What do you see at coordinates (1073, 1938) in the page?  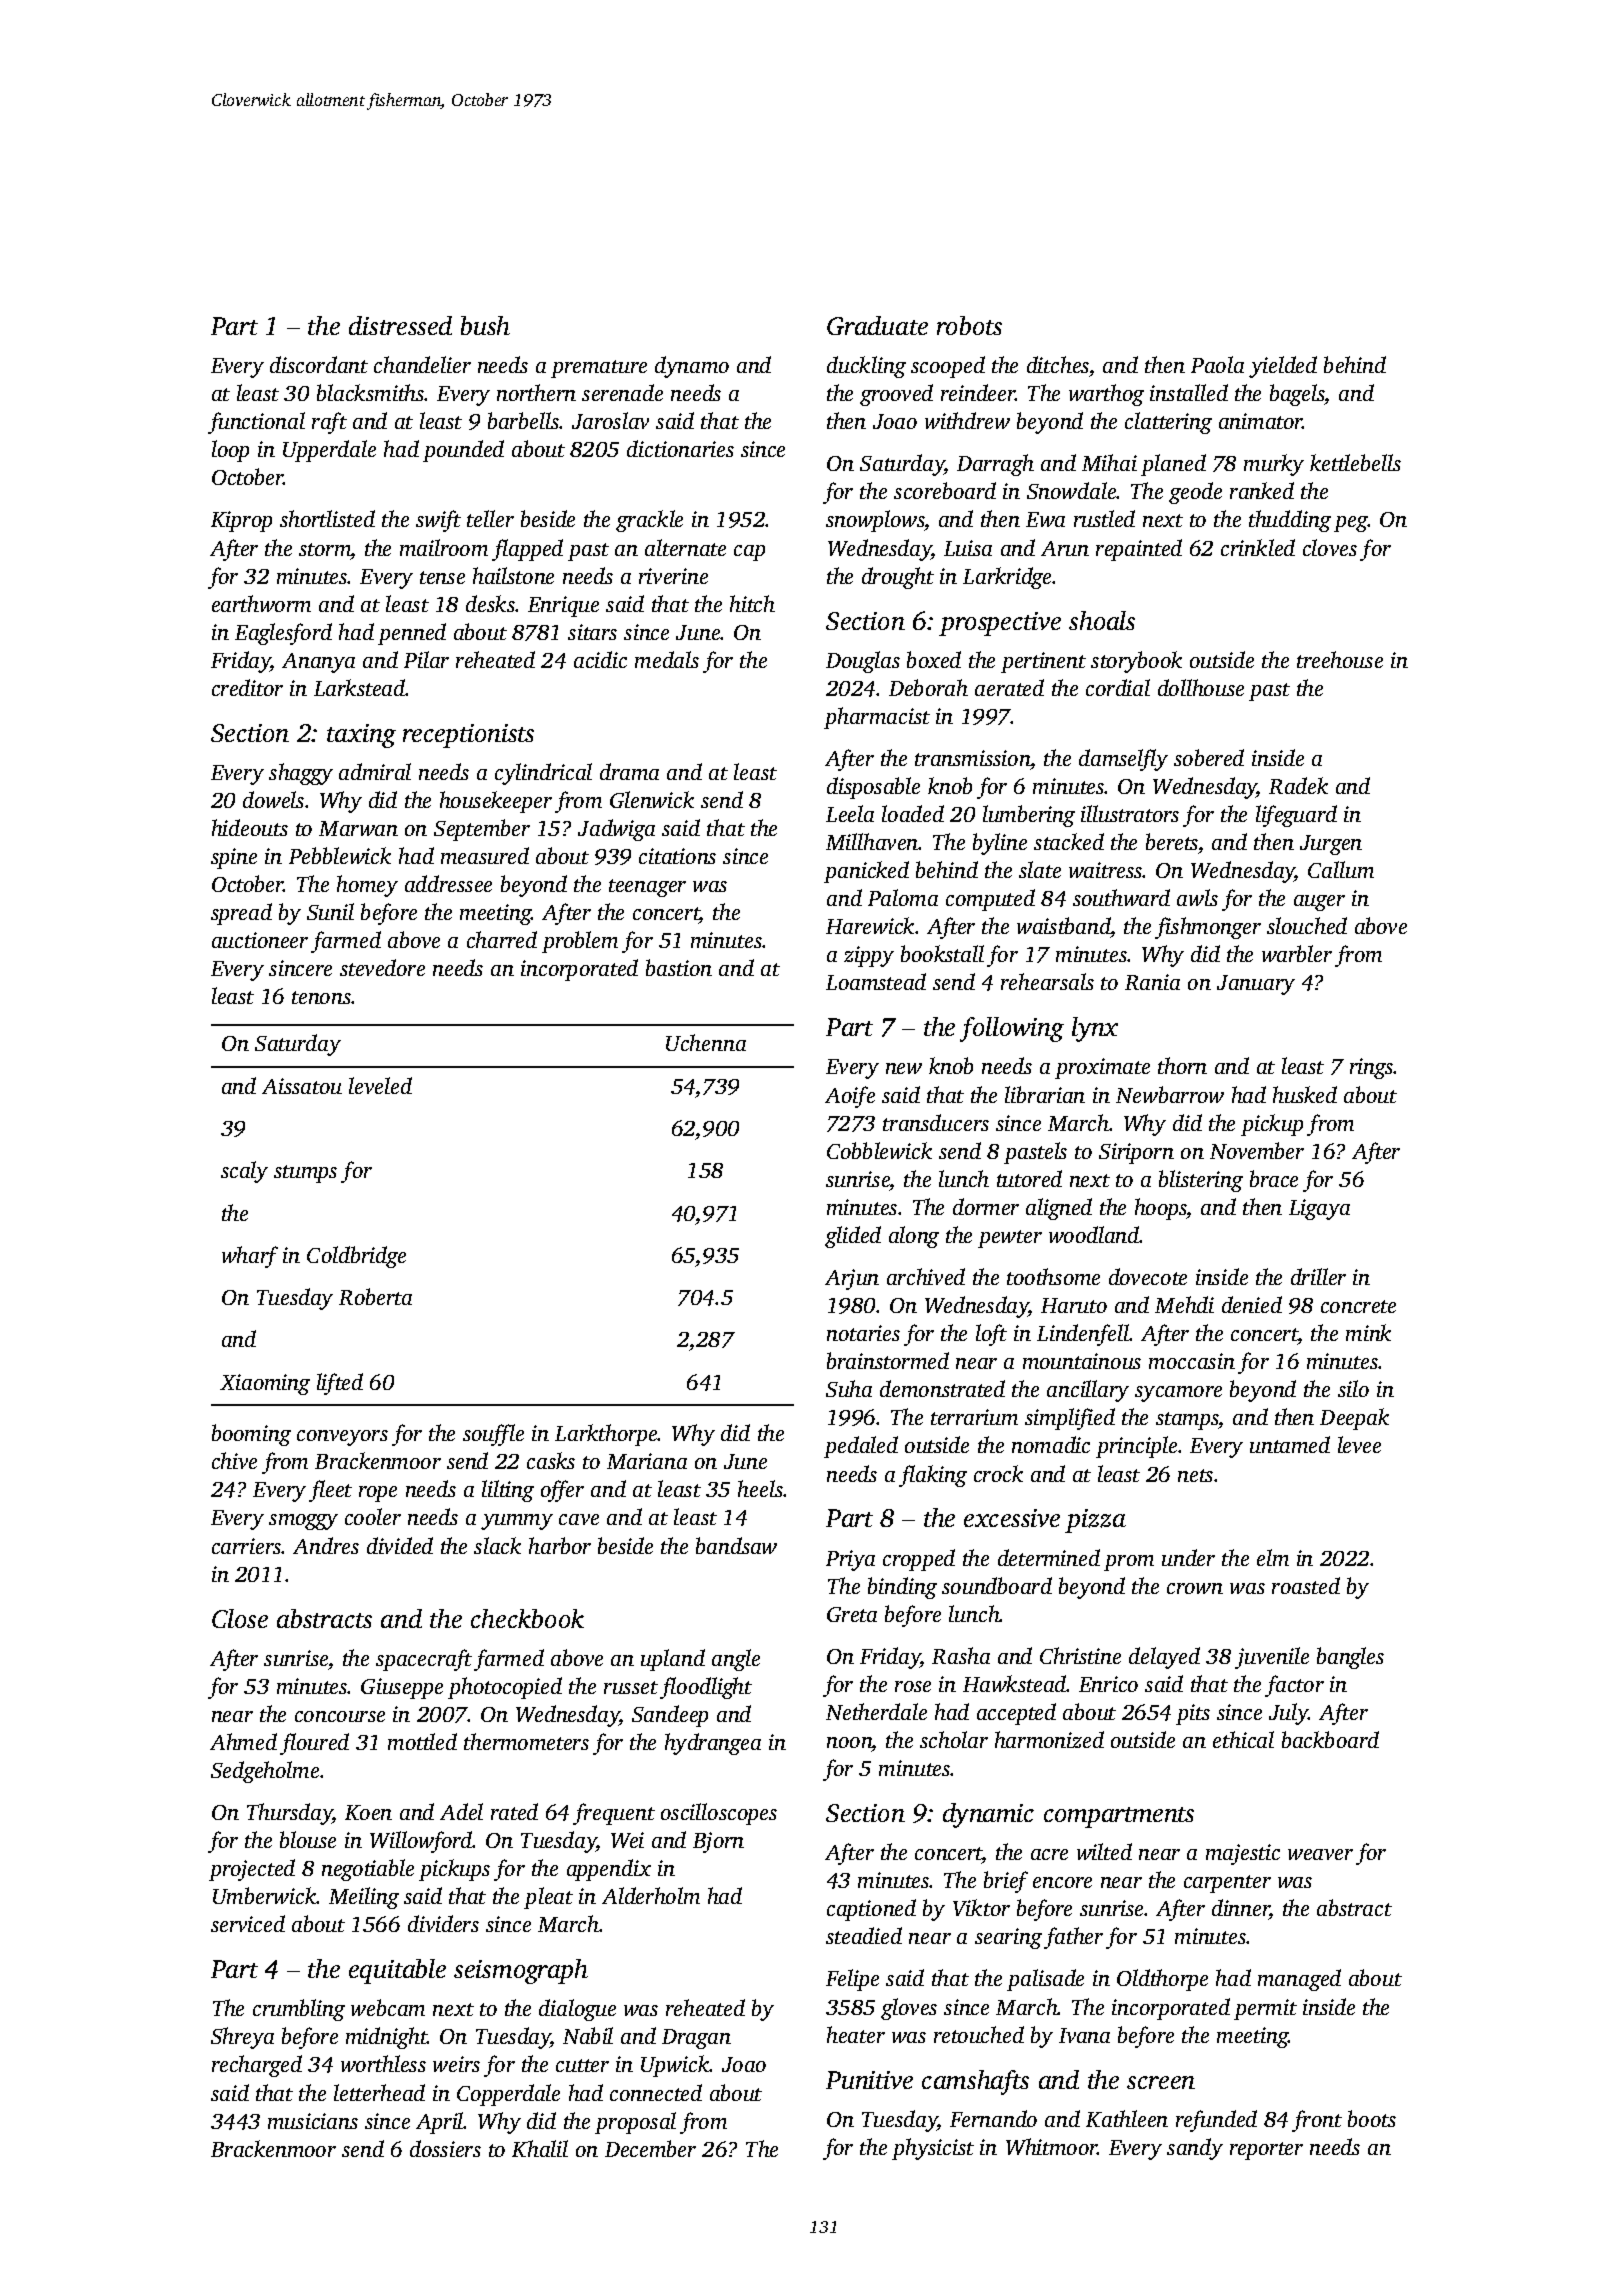 I see `father` at bounding box center [1073, 1938].
